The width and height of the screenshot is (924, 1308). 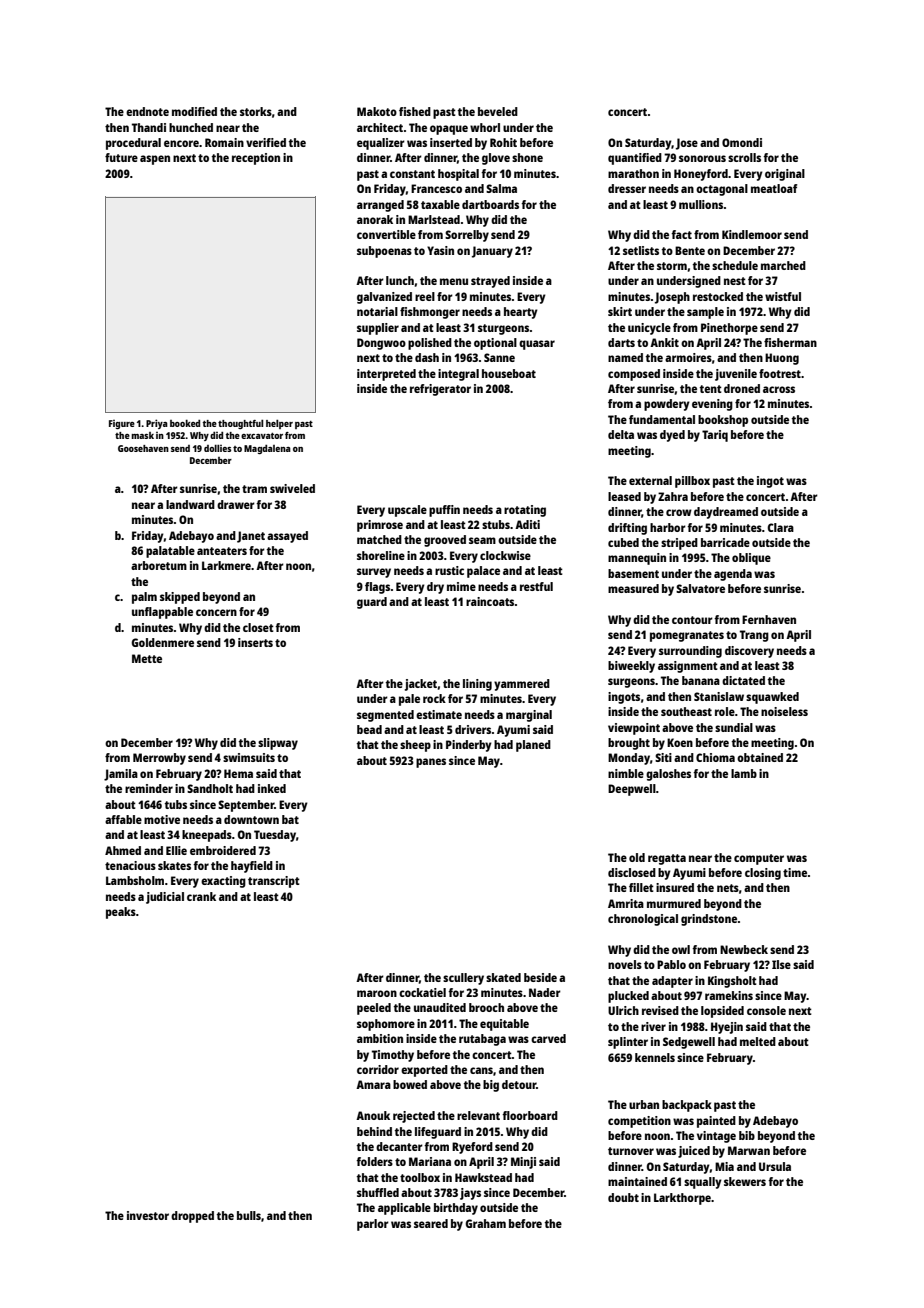 What do you see at coordinates (256, 111) in the screenshot?
I see `storks` at bounding box center [256, 111].
